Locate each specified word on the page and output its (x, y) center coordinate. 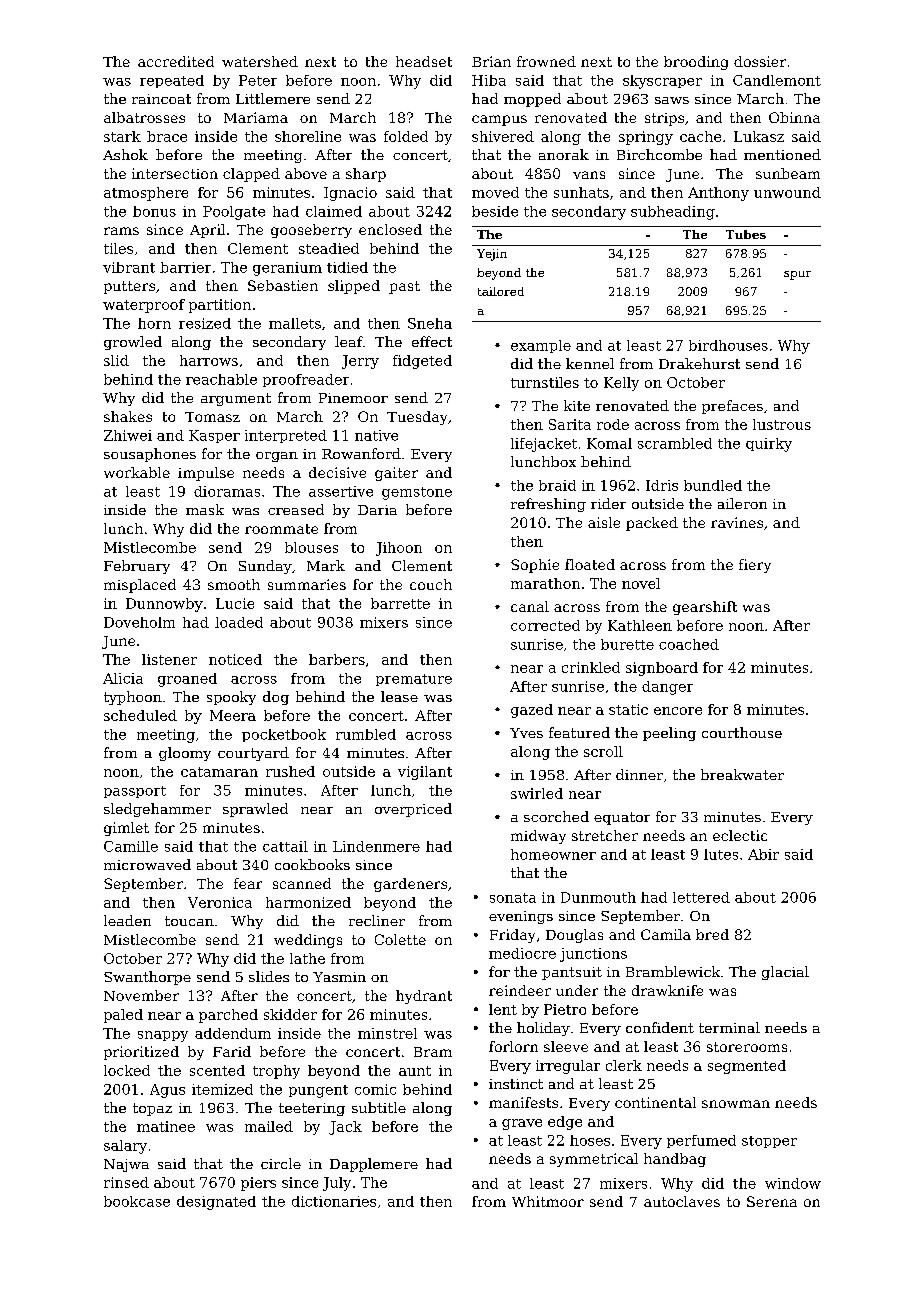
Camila (666, 934)
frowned (546, 61)
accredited (176, 61)
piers (258, 1184)
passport (135, 792)
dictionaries (334, 1201)
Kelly (621, 384)
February (137, 567)
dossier (760, 61)
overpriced (413, 810)
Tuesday (417, 418)
